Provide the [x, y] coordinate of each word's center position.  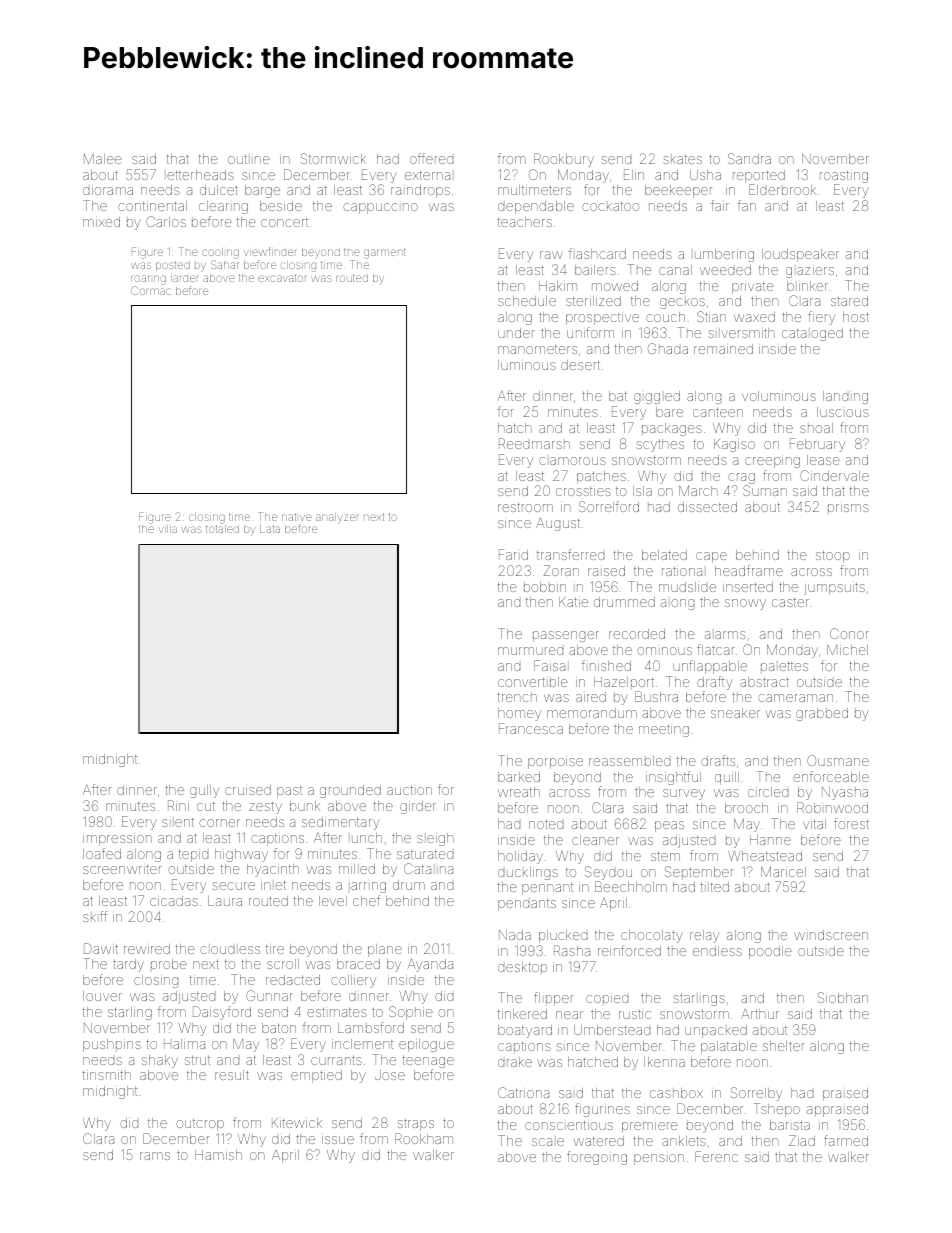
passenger [566, 636]
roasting [844, 177]
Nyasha [845, 793]
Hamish [218, 1155]
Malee [103, 159]
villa [167, 529]
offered [431, 158]
